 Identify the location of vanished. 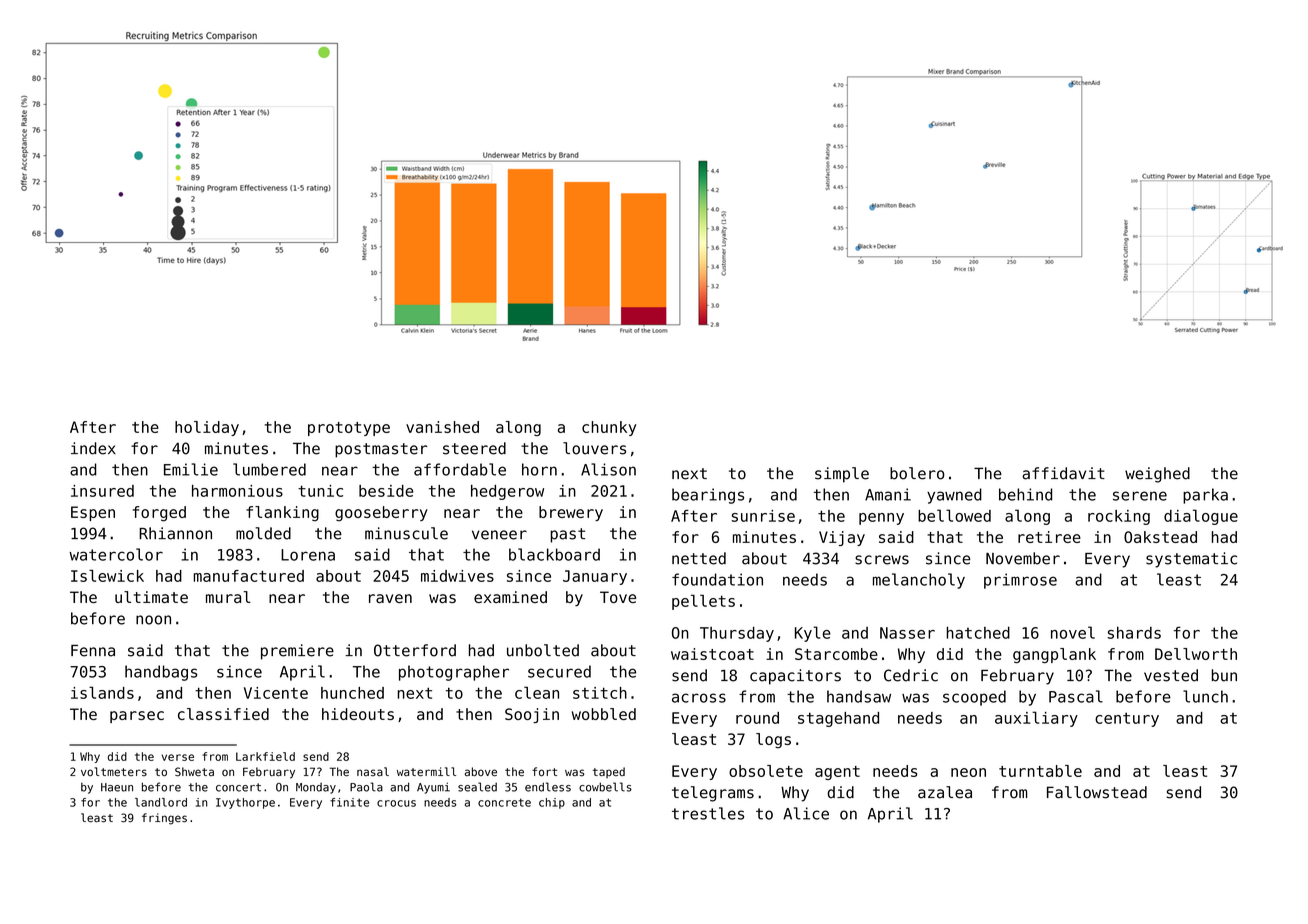
(442, 427).
